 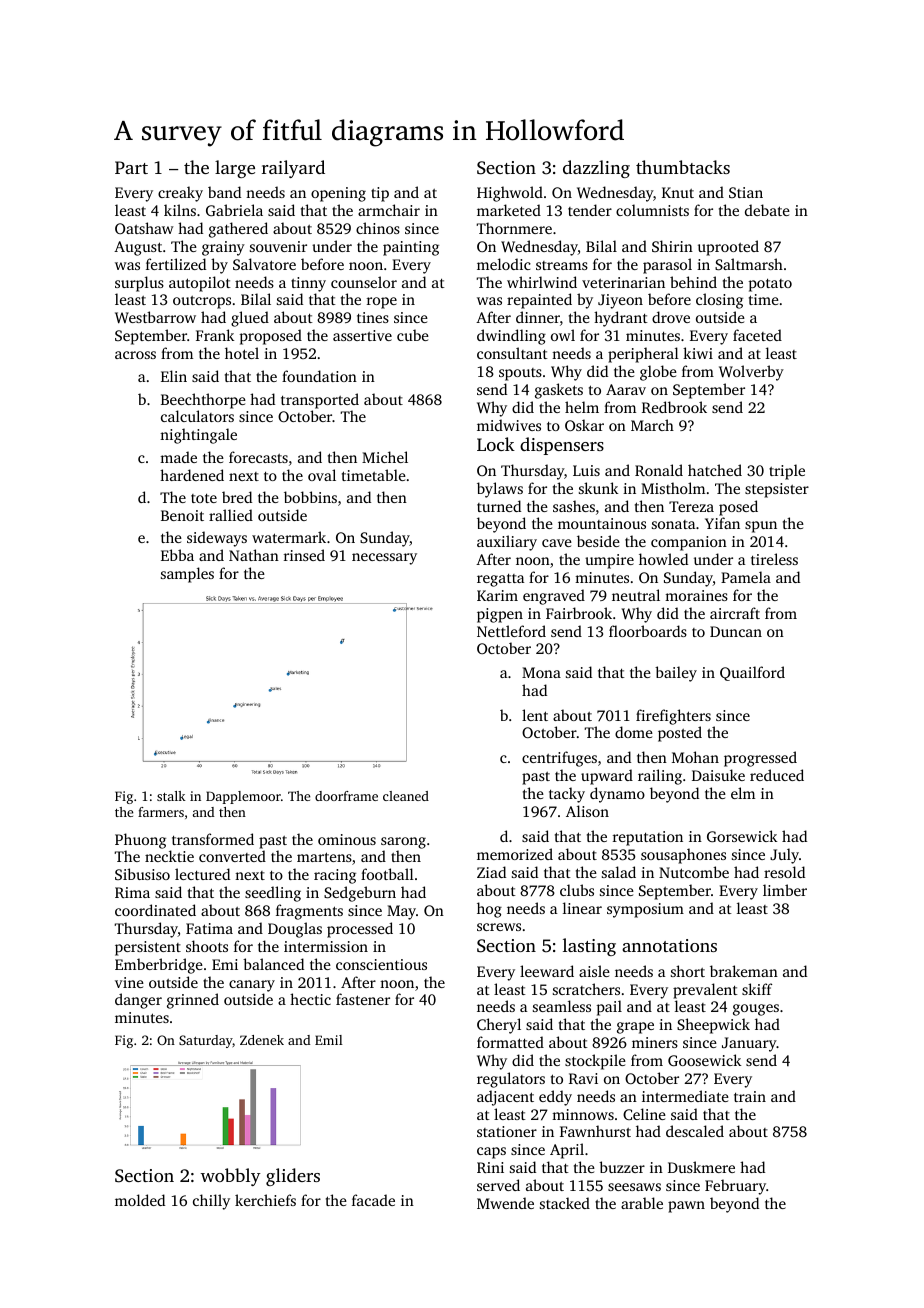 I want to click on rinsed, so click(x=304, y=555).
